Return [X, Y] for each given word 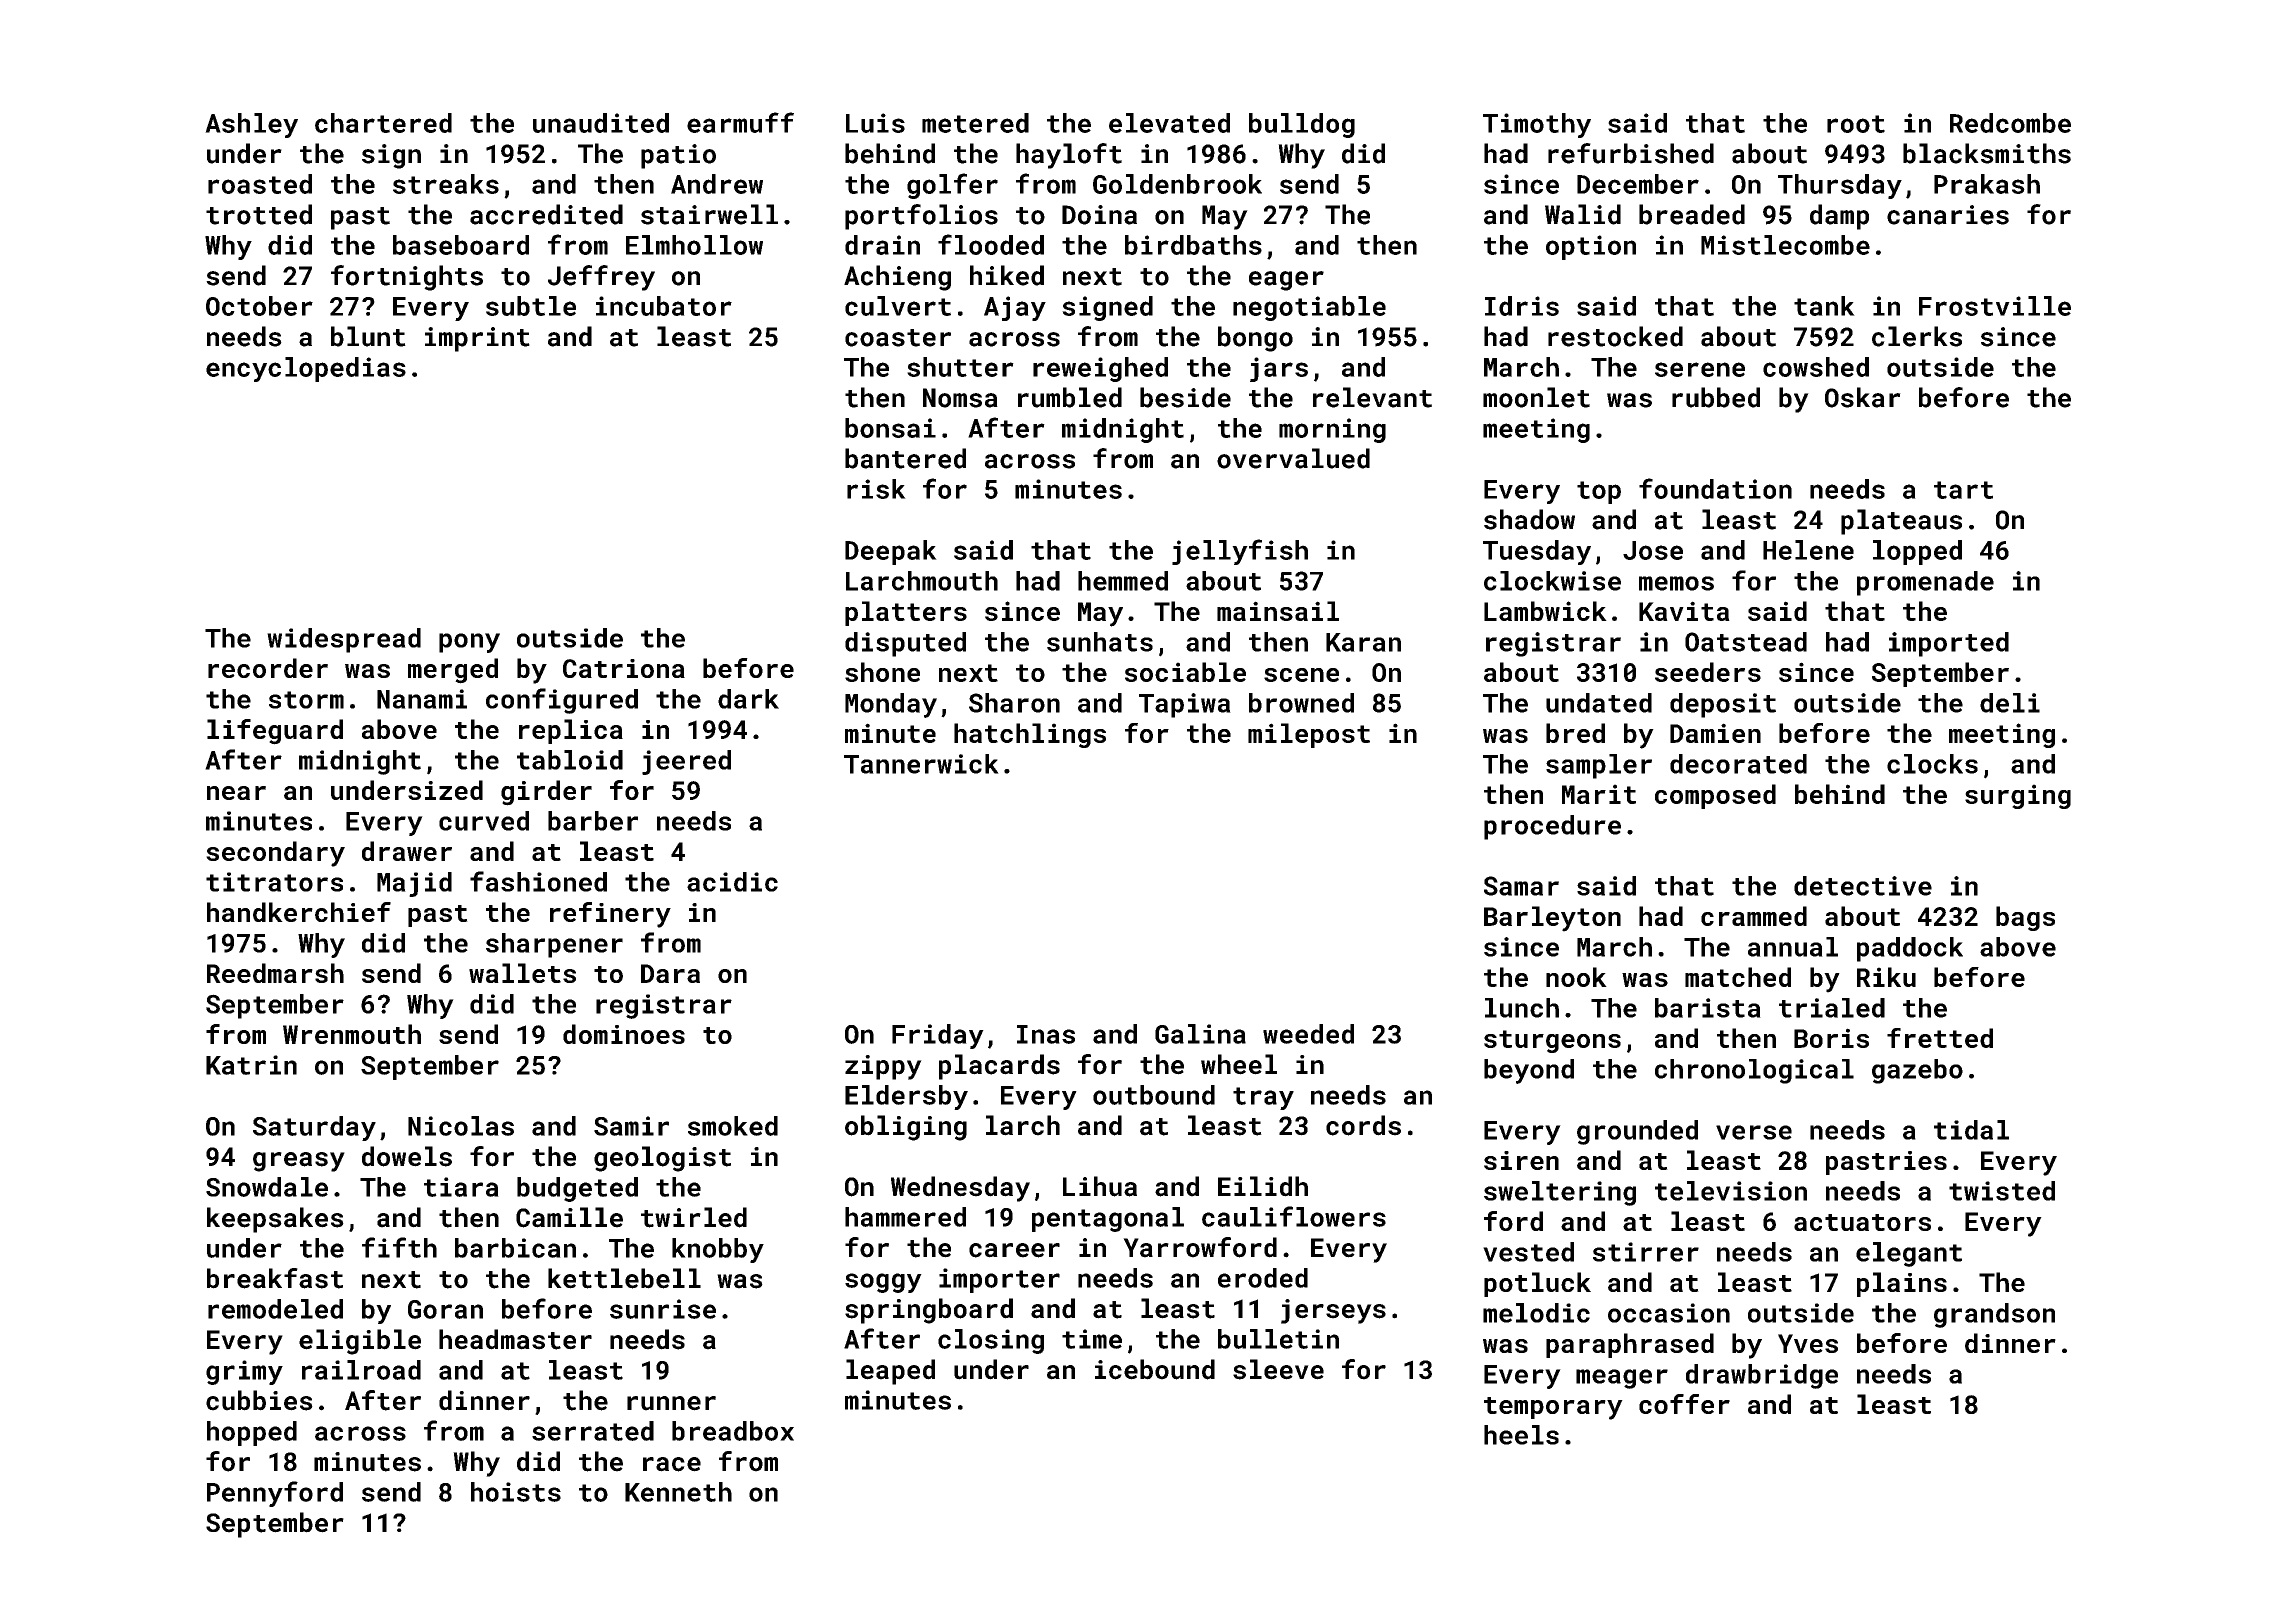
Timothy [1537, 125]
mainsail [1278, 611]
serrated [593, 1431]
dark [748, 699]
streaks [446, 184]
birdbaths [1193, 245]
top [1599, 492]
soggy [883, 1283]
